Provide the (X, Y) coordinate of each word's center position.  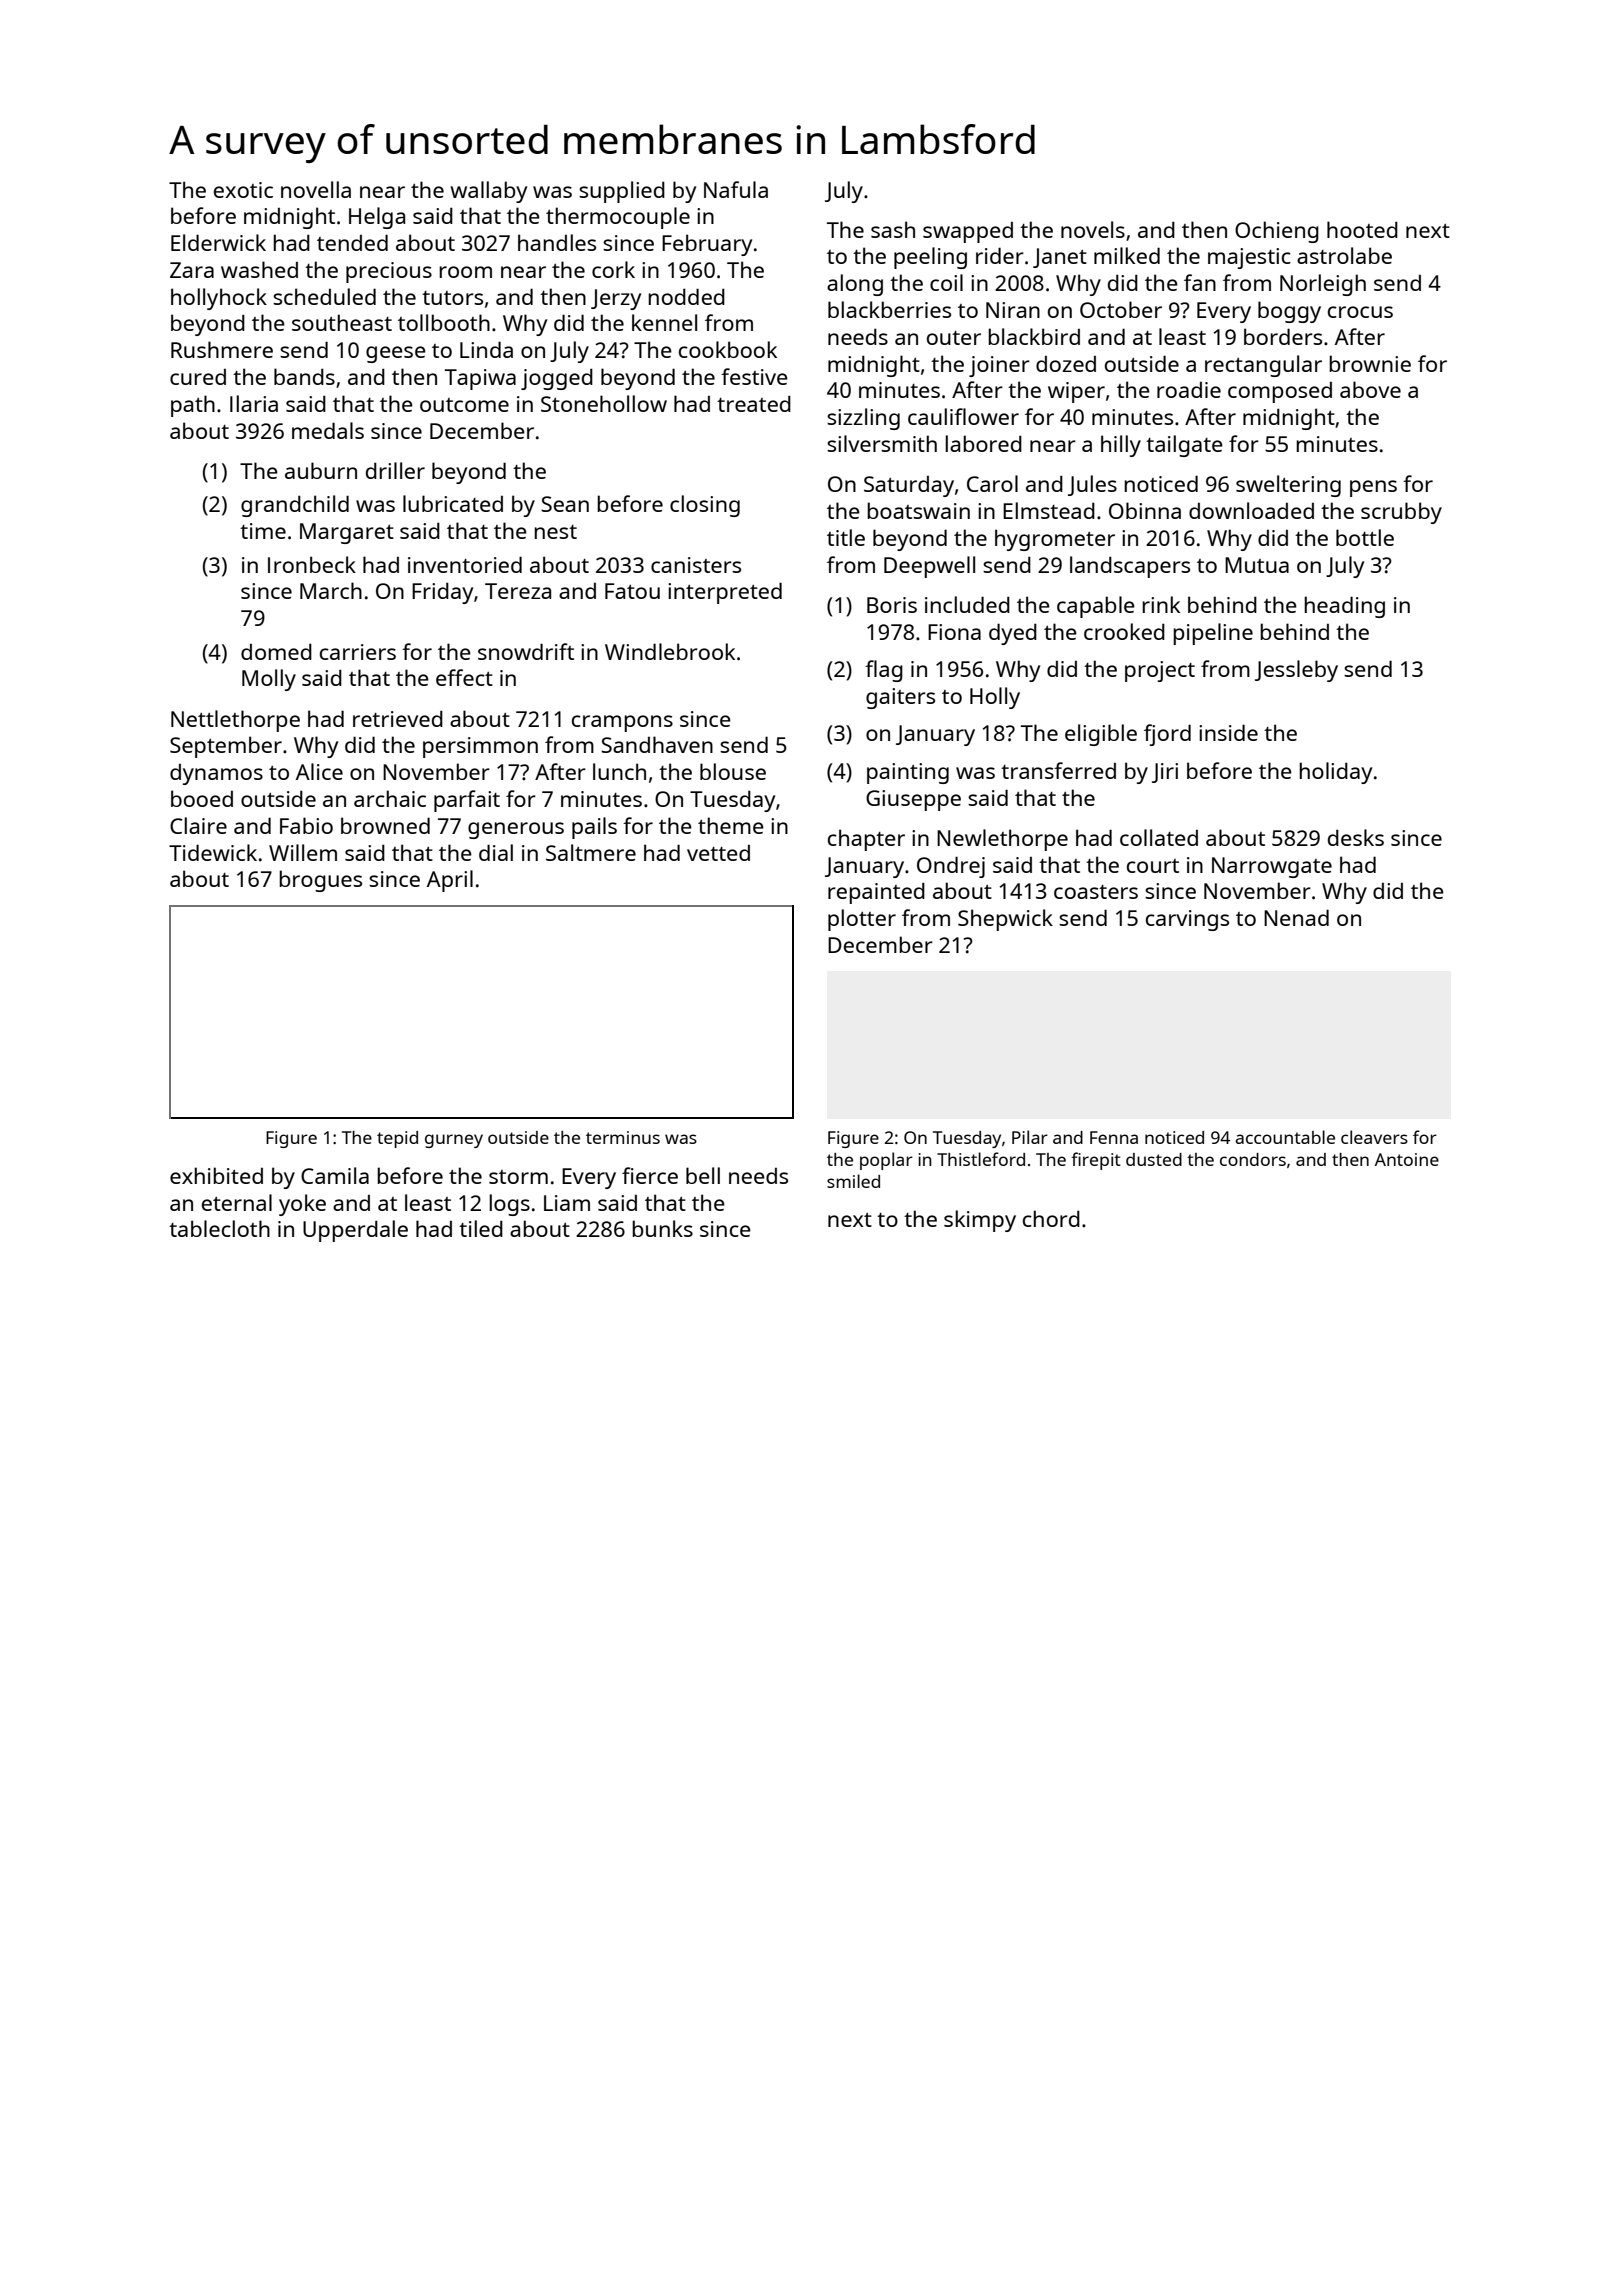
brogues (320, 881)
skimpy (980, 1221)
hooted (1362, 229)
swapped (968, 232)
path (193, 406)
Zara (192, 270)
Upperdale (355, 1231)
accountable (1285, 1137)
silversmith (882, 443)
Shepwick (1005, 920)
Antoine (1407, 1159)
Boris (892, 605)
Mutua (1257, 565)
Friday (442, 593)
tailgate (1184, 446)
